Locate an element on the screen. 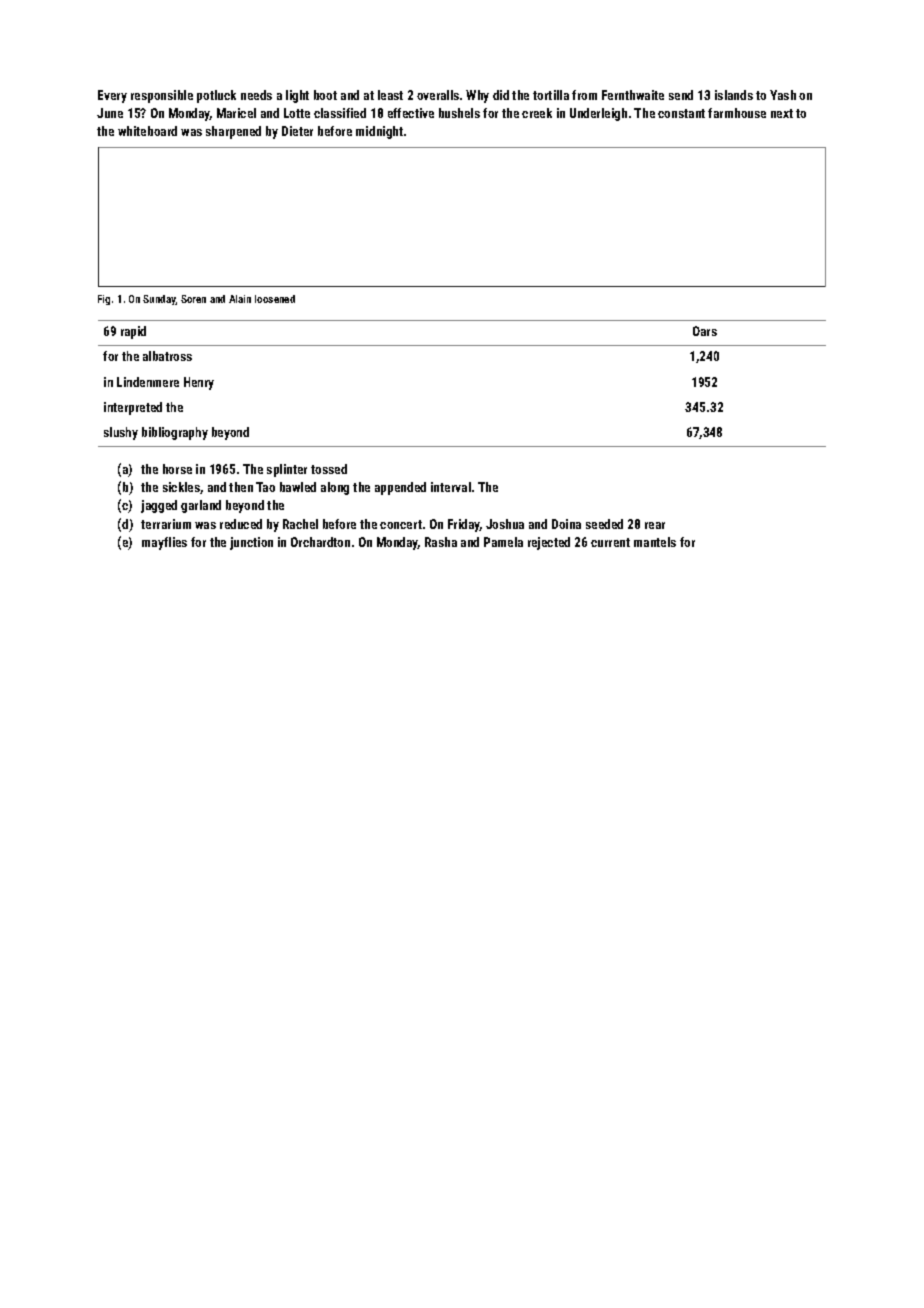 This screenshot has height=1308, width=924. mayflies is located at coordinates (164, 543).
